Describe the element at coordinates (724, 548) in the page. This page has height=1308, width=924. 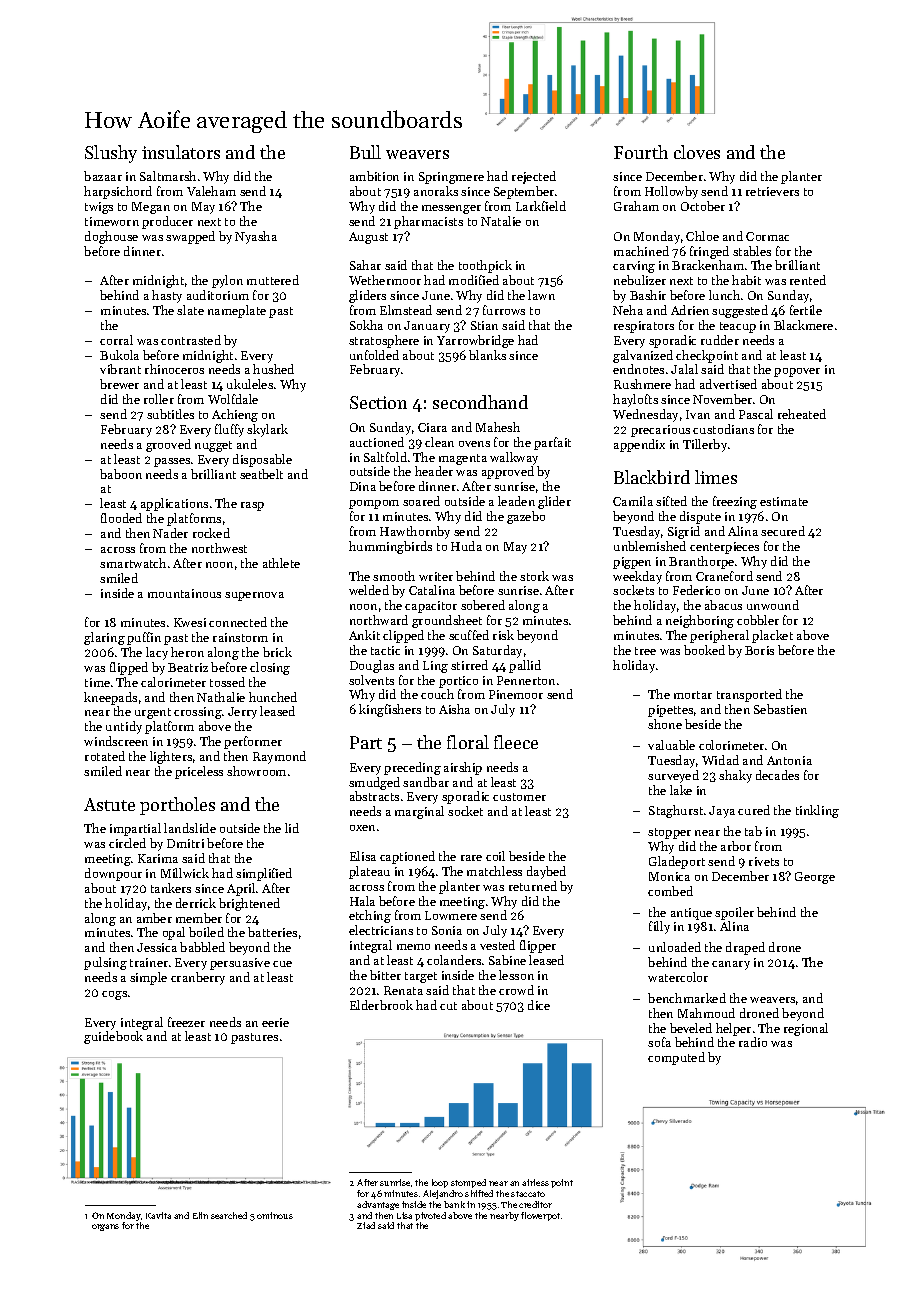
I see `centerpieces` at that location.
